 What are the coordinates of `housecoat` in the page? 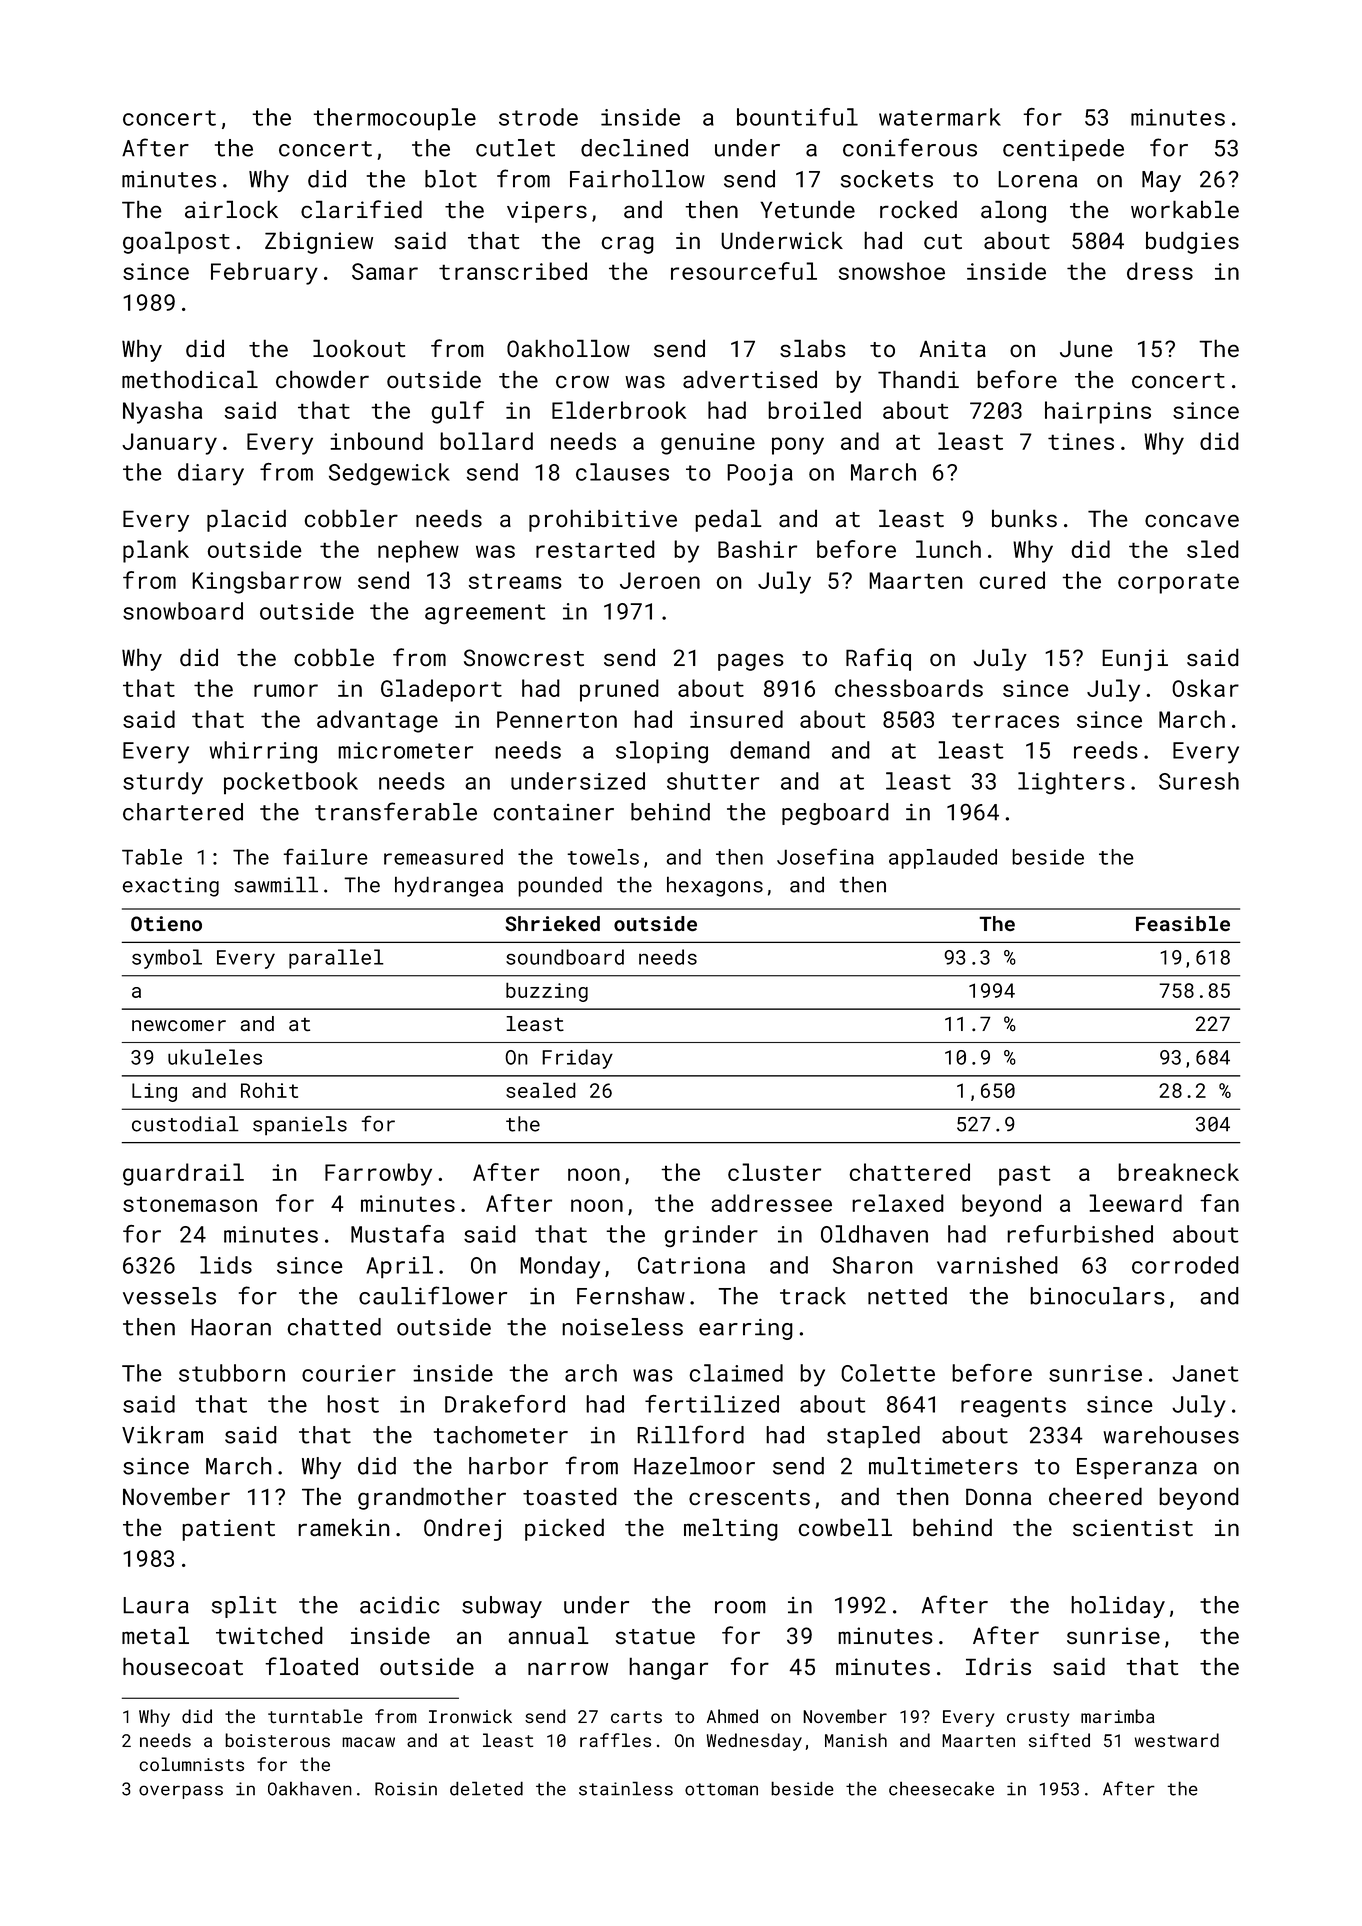 It's located at (183, 1666).
